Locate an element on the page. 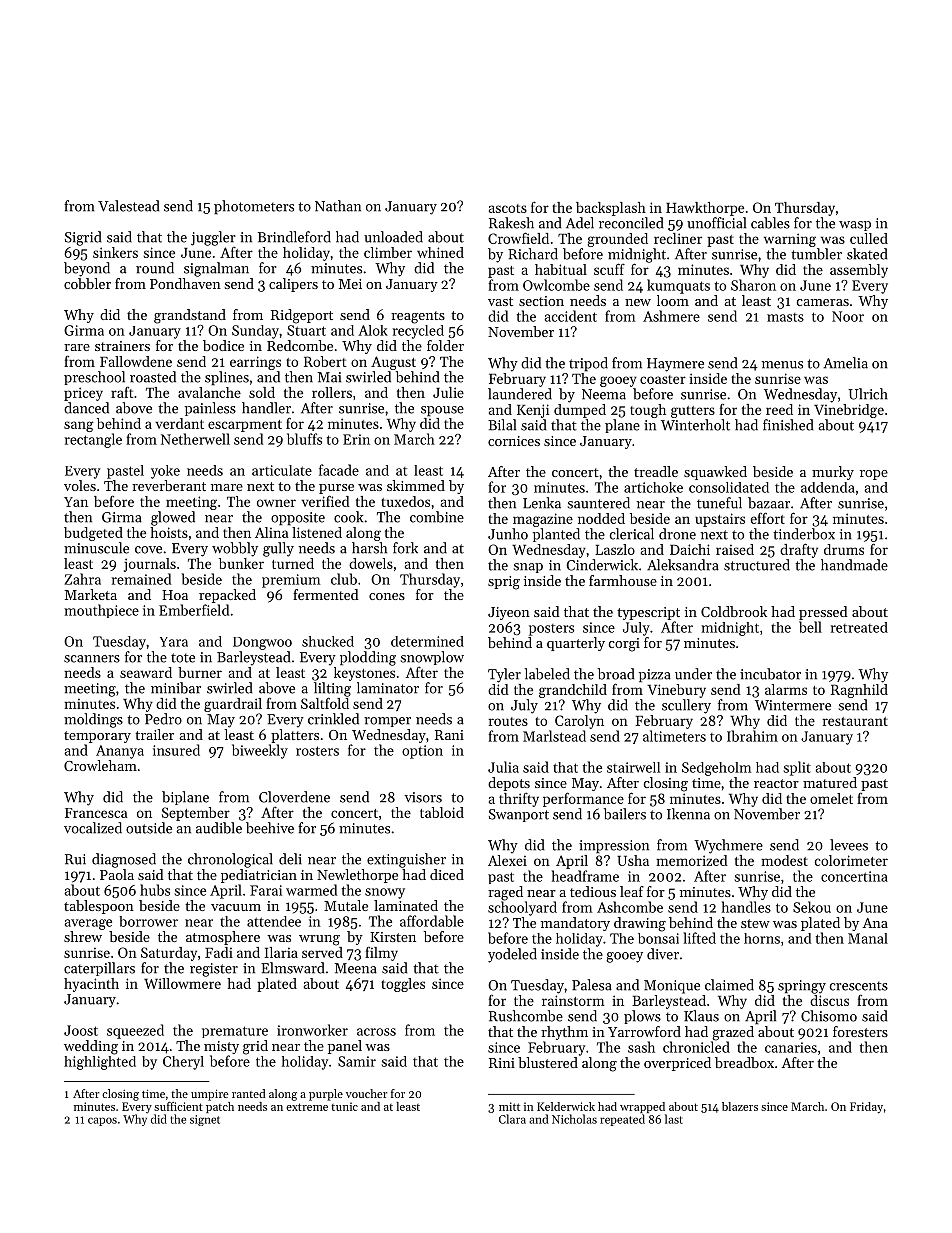 Image resolution: width=952 pixels, height=1233 pixels. Friday is located at coordinates (866, 1108).
